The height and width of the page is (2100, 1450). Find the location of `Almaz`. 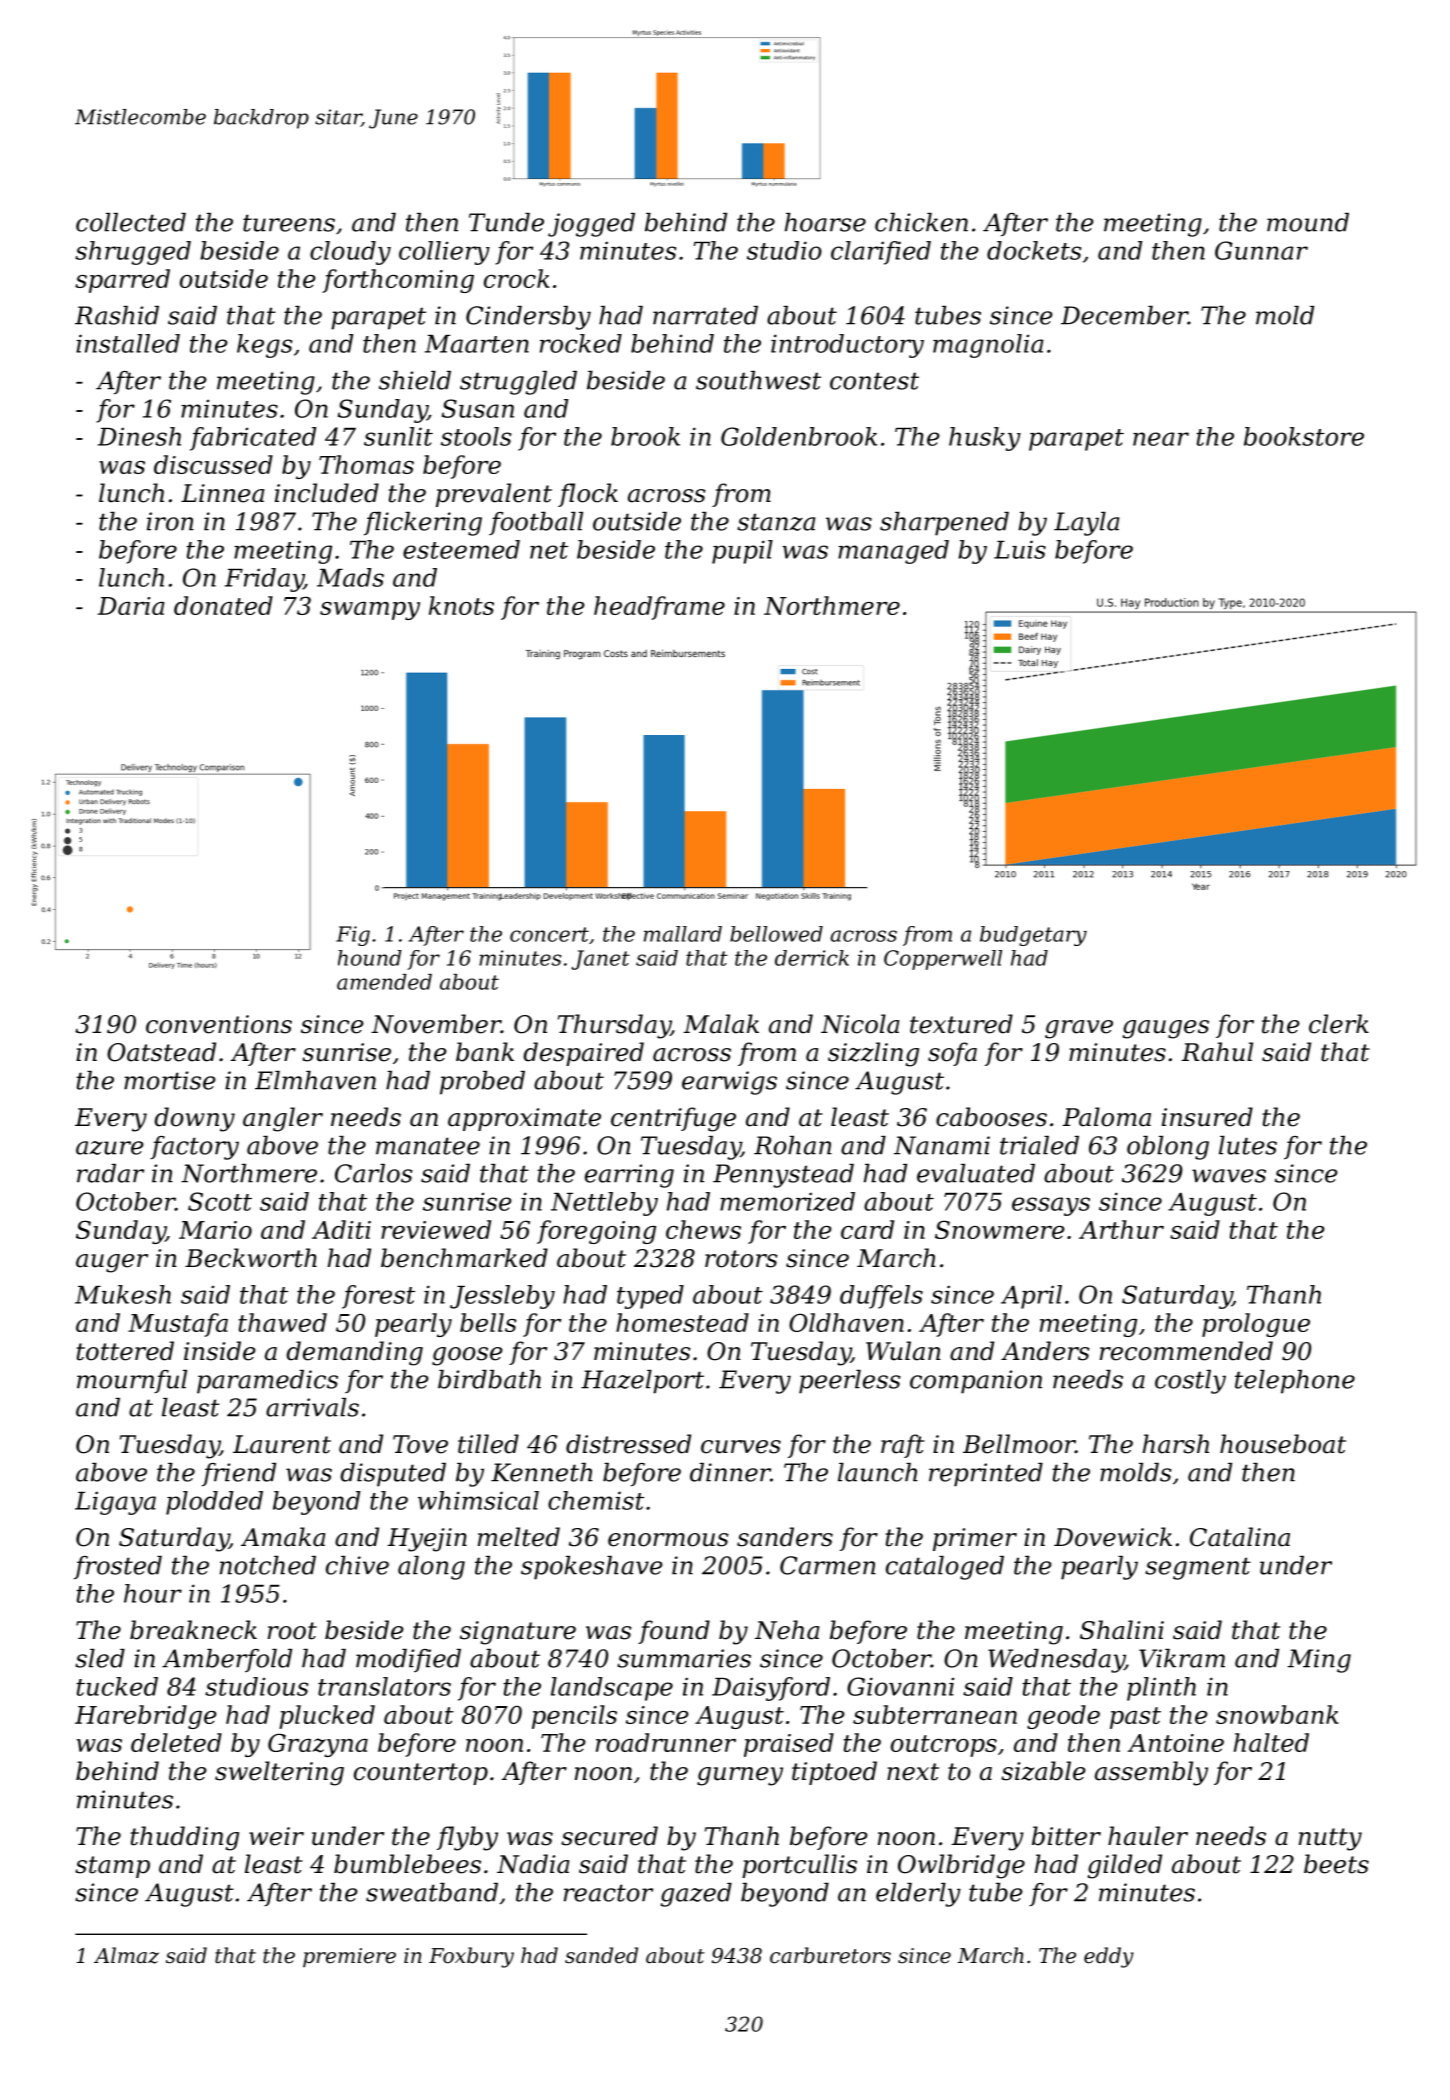

Almaz is located at coordinates (126, 1955).
